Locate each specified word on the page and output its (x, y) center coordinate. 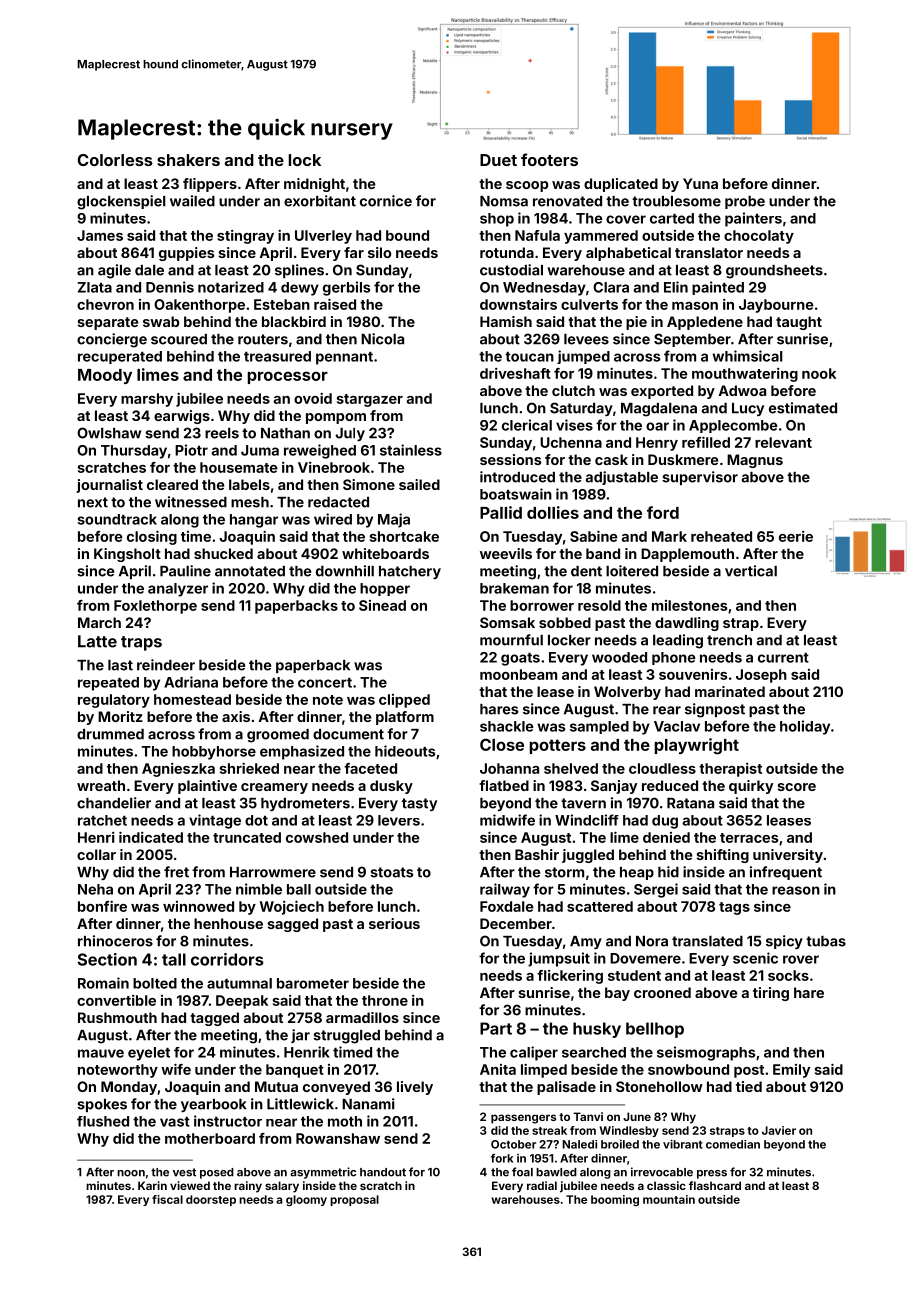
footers (549, 159)
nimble (259, 889)
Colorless (115, 160)
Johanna (509, 768)
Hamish (506, 321)
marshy (147, 400)
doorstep (211, 1200)
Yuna (700, 183)
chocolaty (759, 237)
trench (729, 640)
